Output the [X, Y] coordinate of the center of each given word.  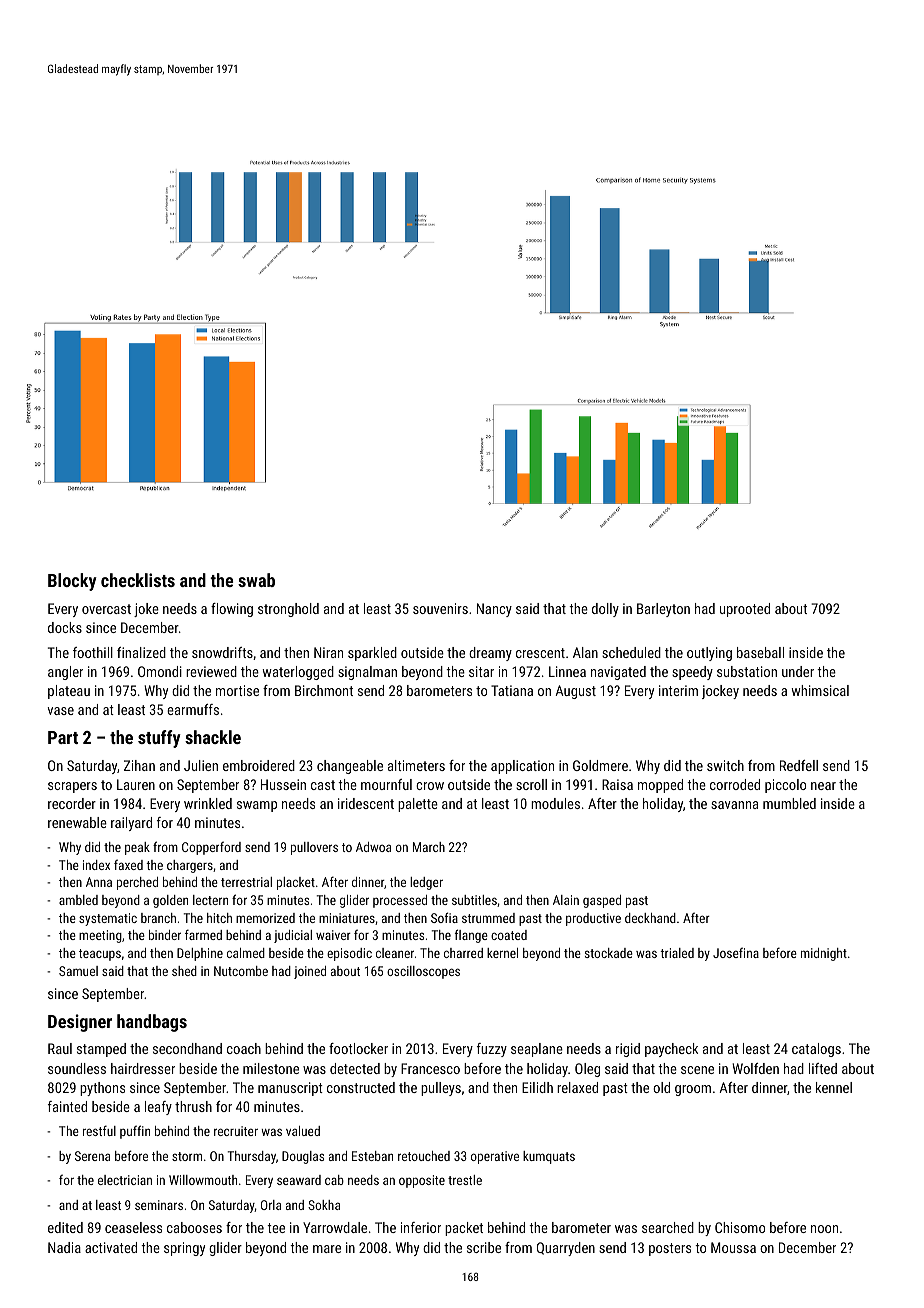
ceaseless [133, 1227]
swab [256, 580]
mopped [660, 786]
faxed [128, 864]
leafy [158, 1108]
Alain [566, 900]
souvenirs [440, 608]
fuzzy [492, 1050]
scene [697, 1070]
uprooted [745, 610]
